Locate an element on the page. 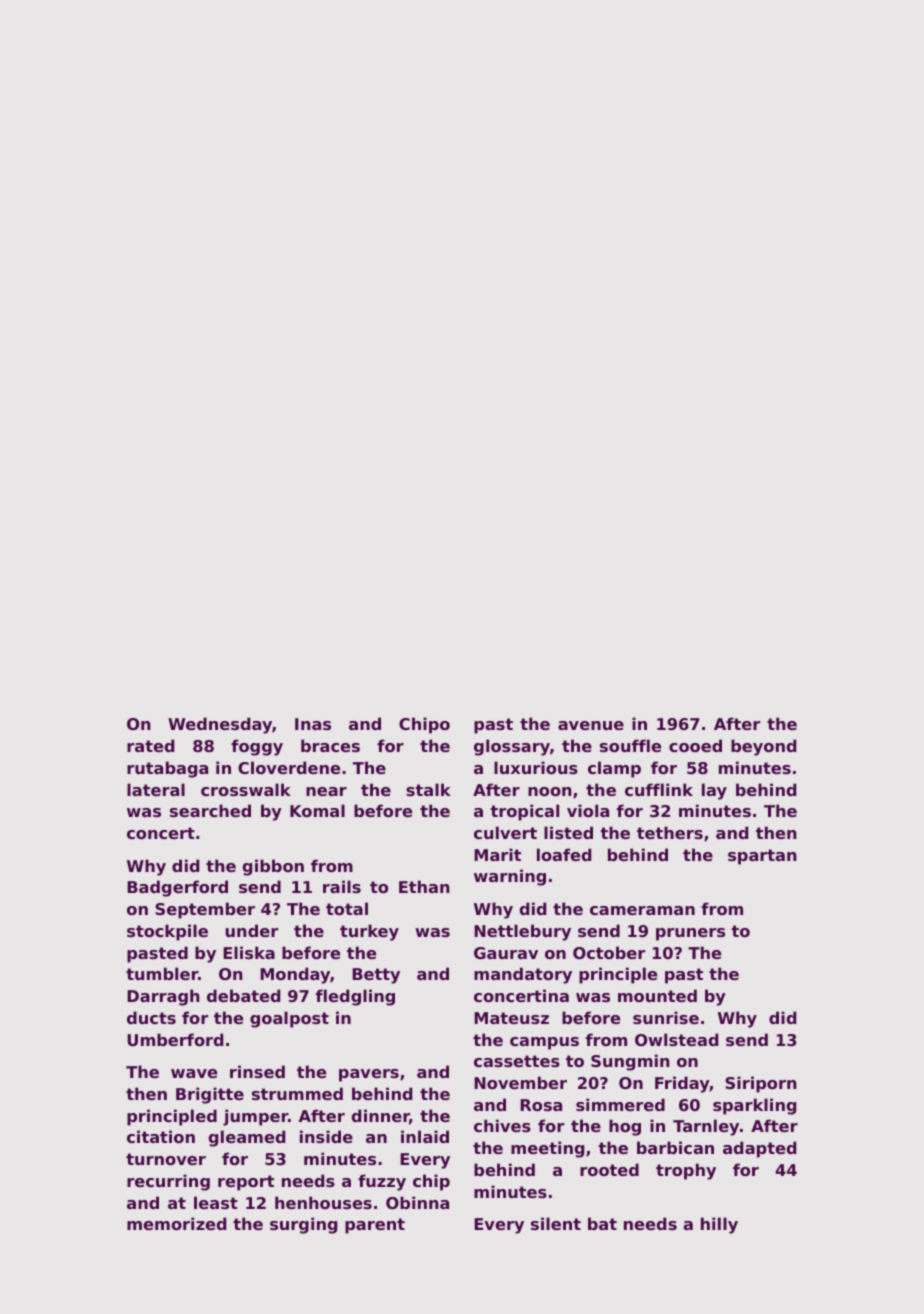  Gaurav is located at coordinates (506, 953).
